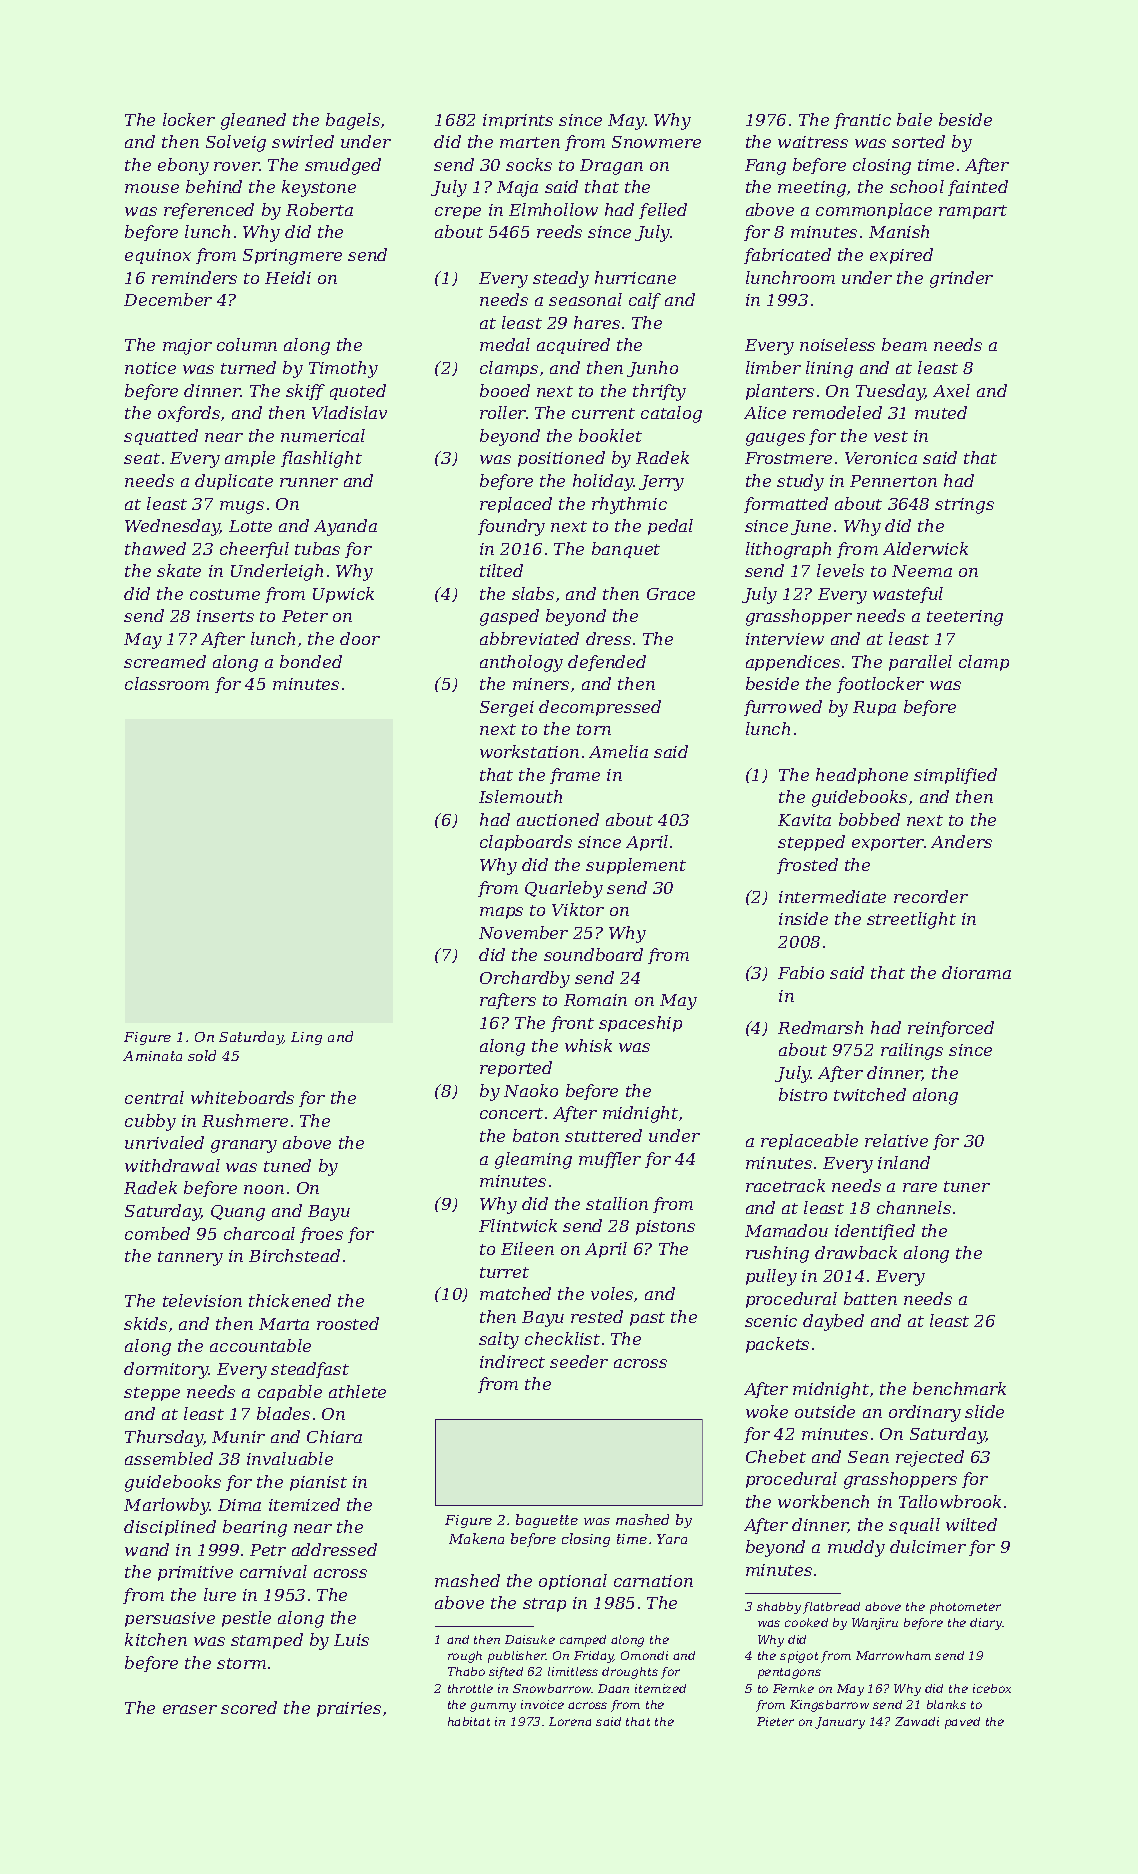  I want to click on tuner, so click(967, 1186).
